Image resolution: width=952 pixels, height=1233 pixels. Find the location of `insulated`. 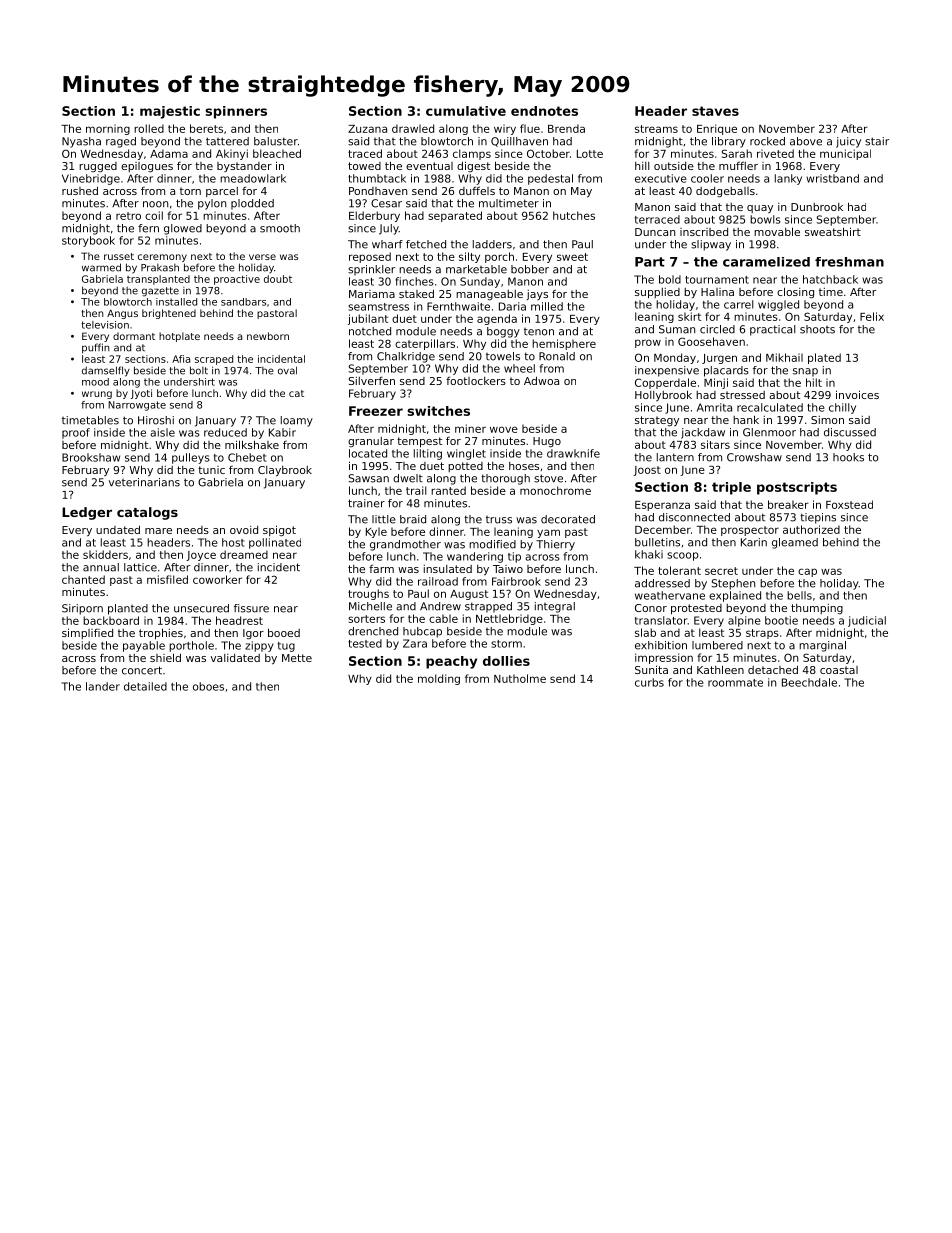

insulated is located at coordinates (448, 569).
